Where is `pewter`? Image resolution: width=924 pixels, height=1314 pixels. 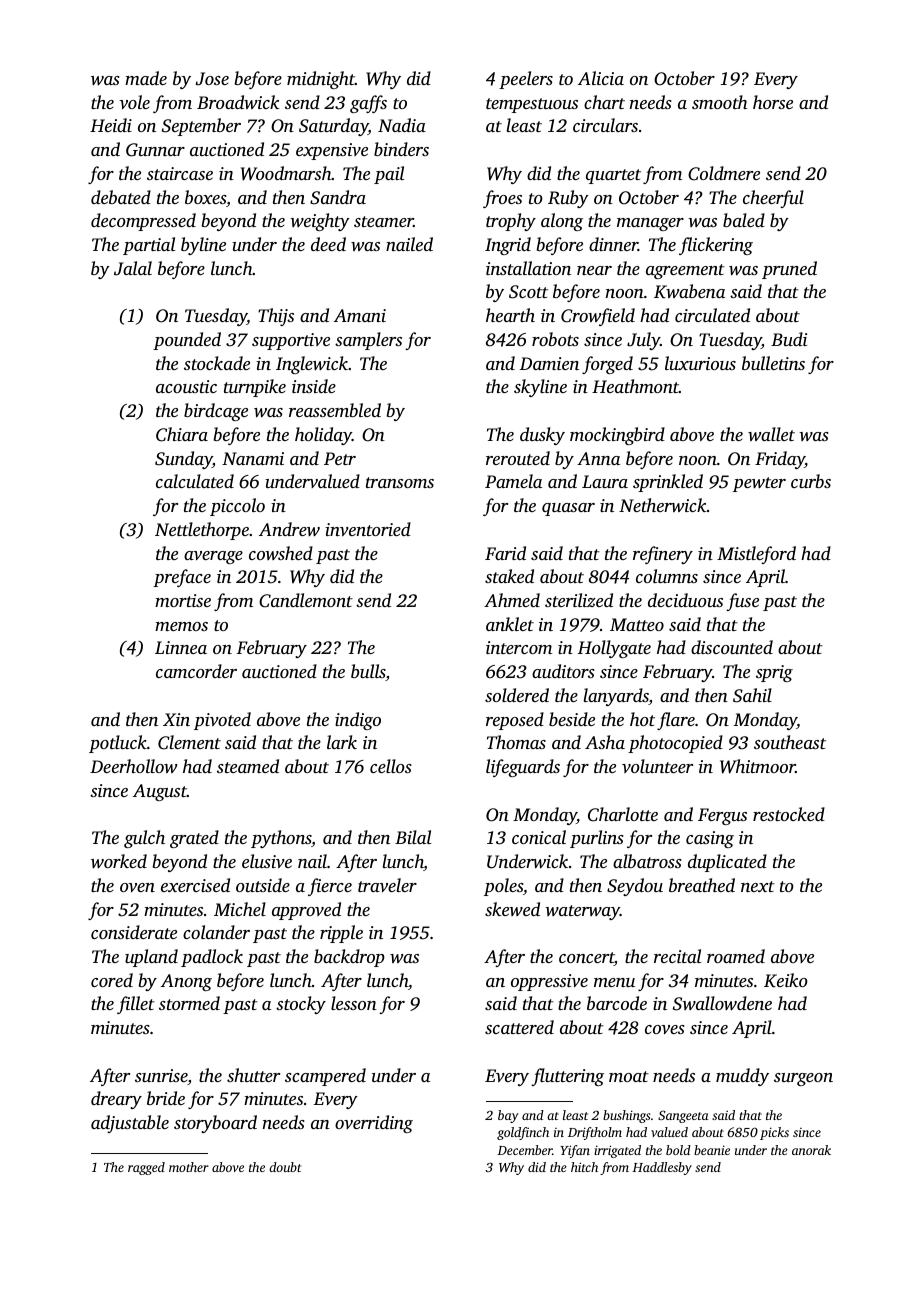
pewter is located at coordinates (759, 484).
